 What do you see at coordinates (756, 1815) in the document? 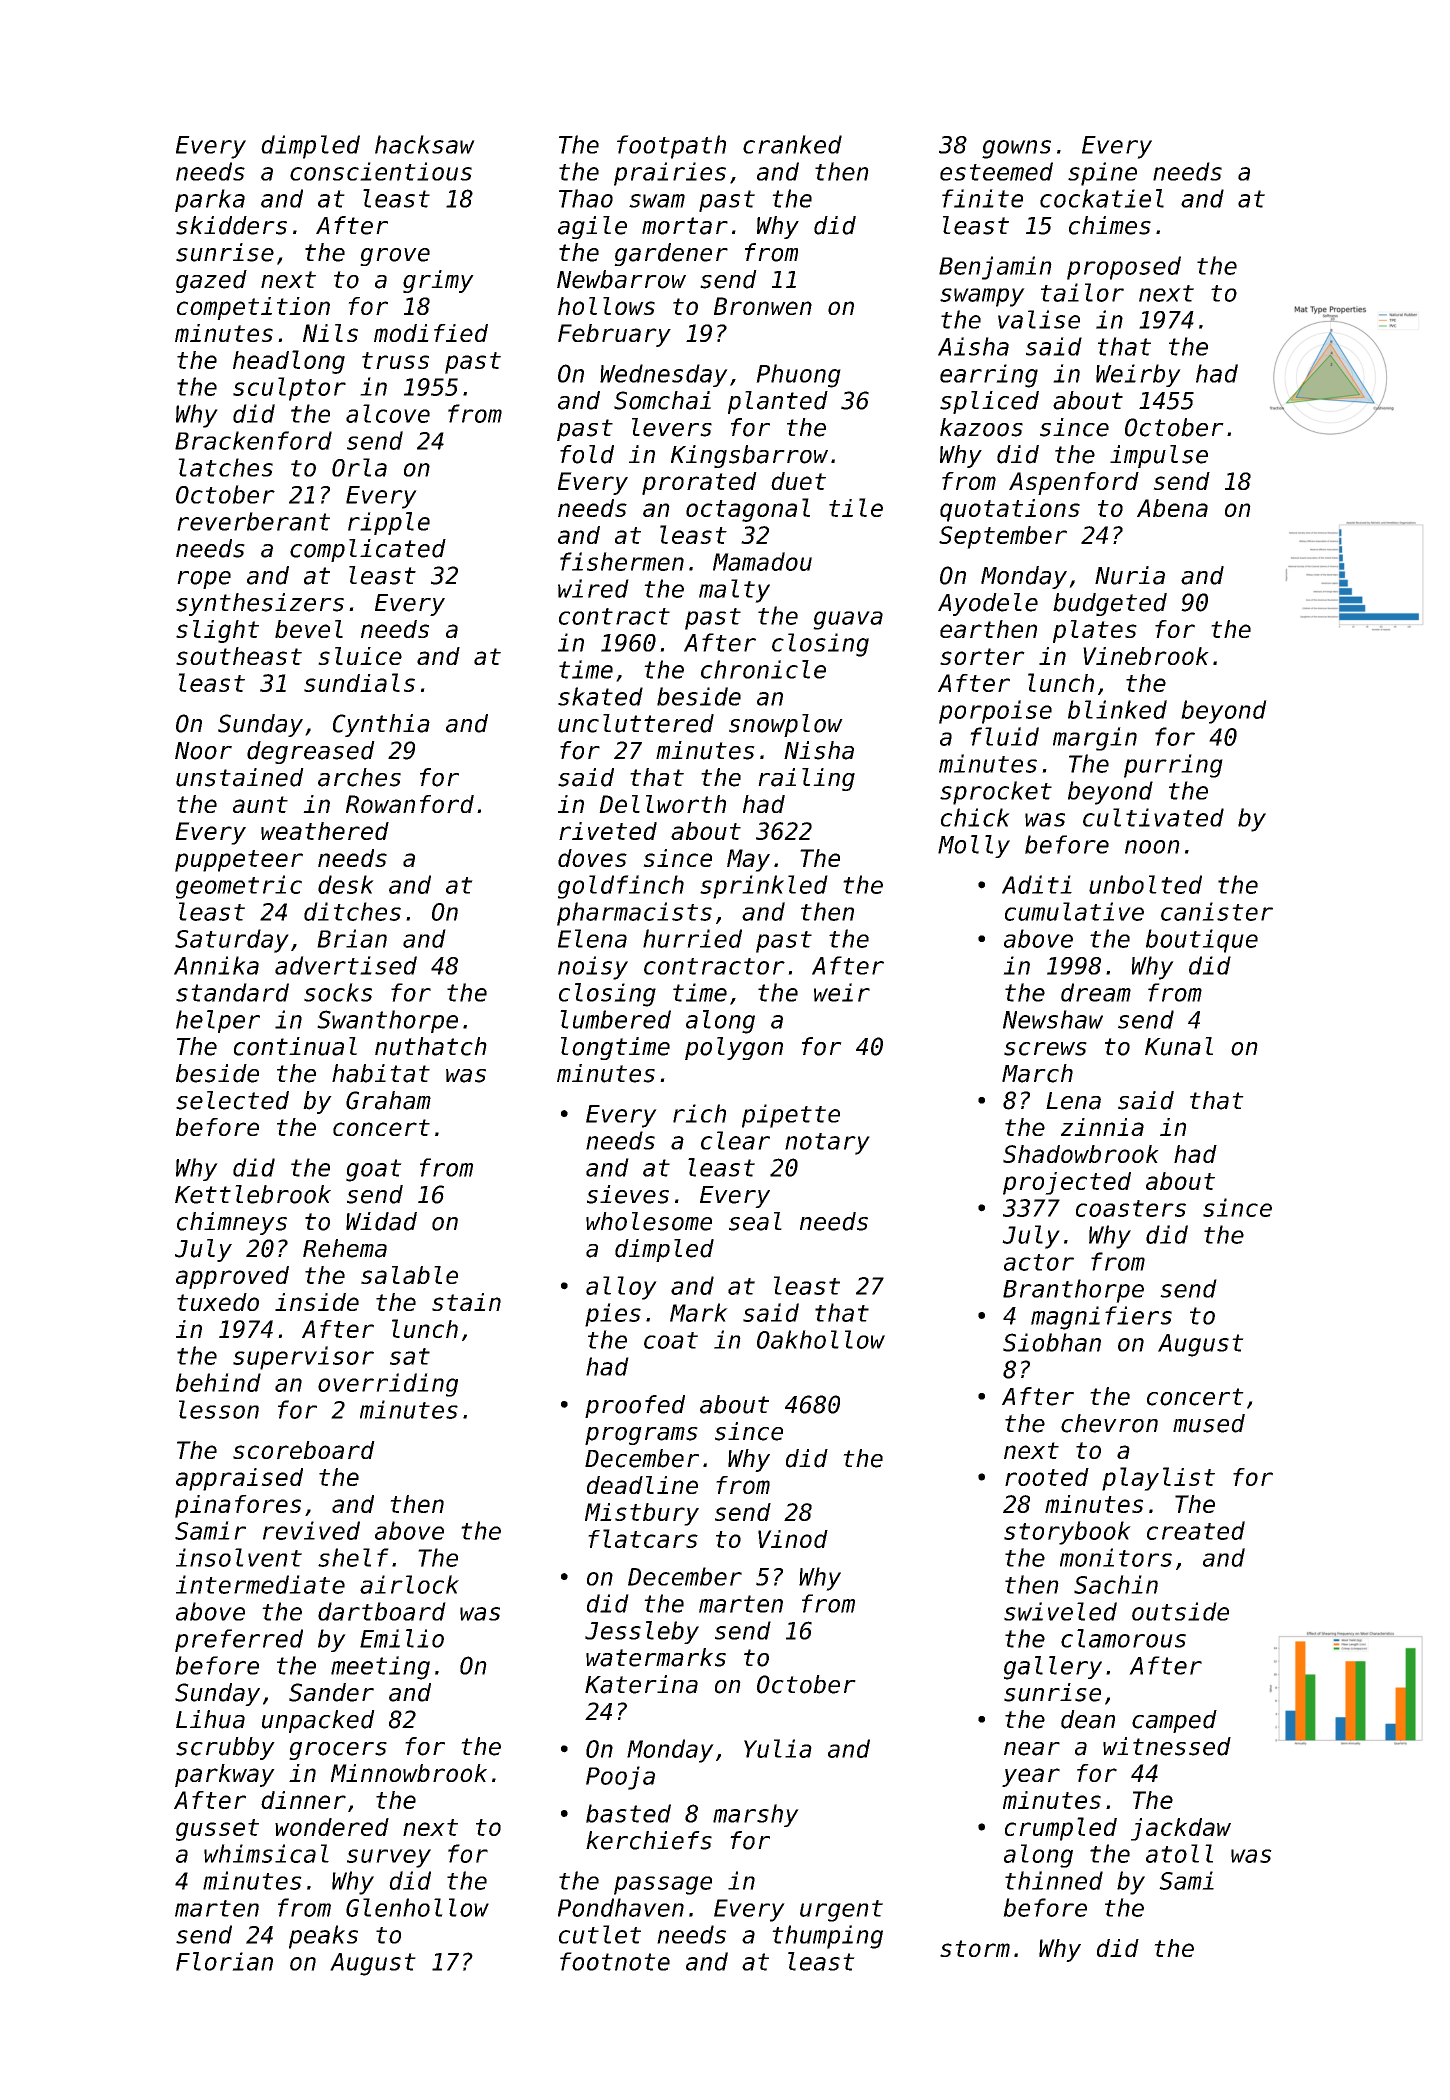
I see `marshy` at bounding box center [756, 1815].
